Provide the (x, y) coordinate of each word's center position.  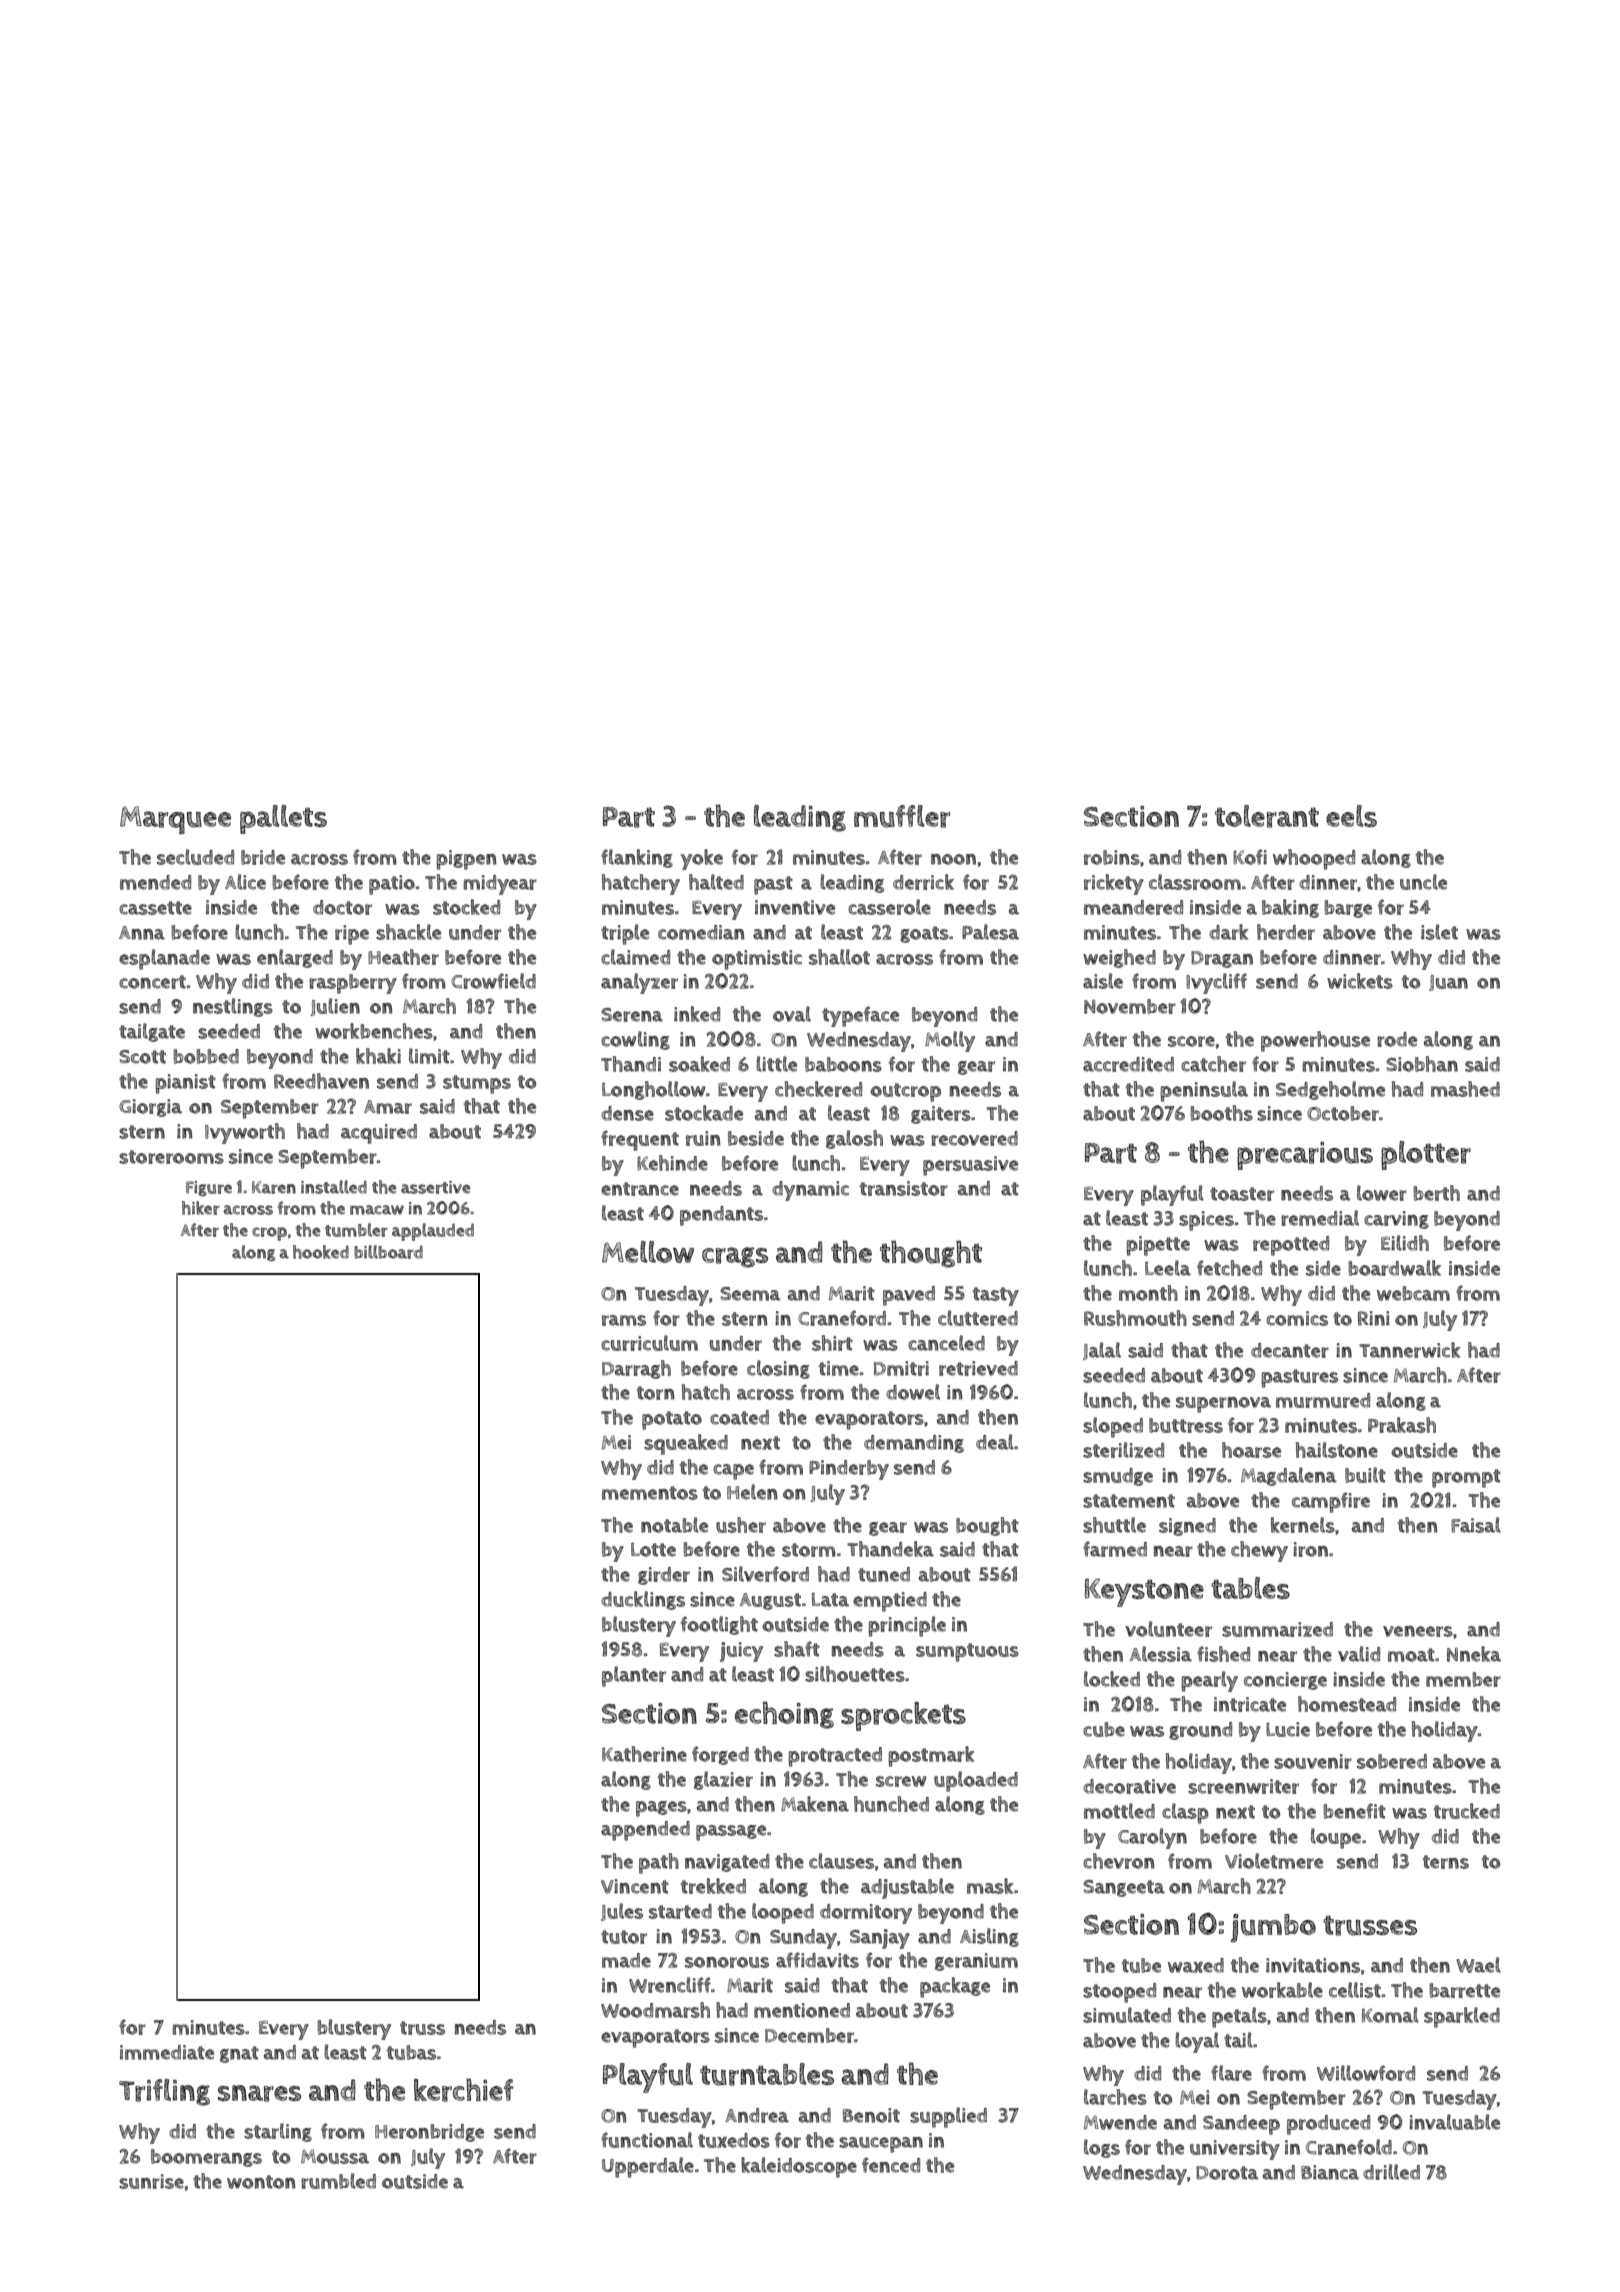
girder (664, 1576)
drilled (1391, 2172)
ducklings (643, 1600)
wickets (1360, 981)
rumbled (338, 2181)
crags (735, 1257)
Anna (142, 933)
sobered (1392, 1761)
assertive (435, 1187)
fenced (891, 2165)
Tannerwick (1410, 1350)
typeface (860, 1016)
